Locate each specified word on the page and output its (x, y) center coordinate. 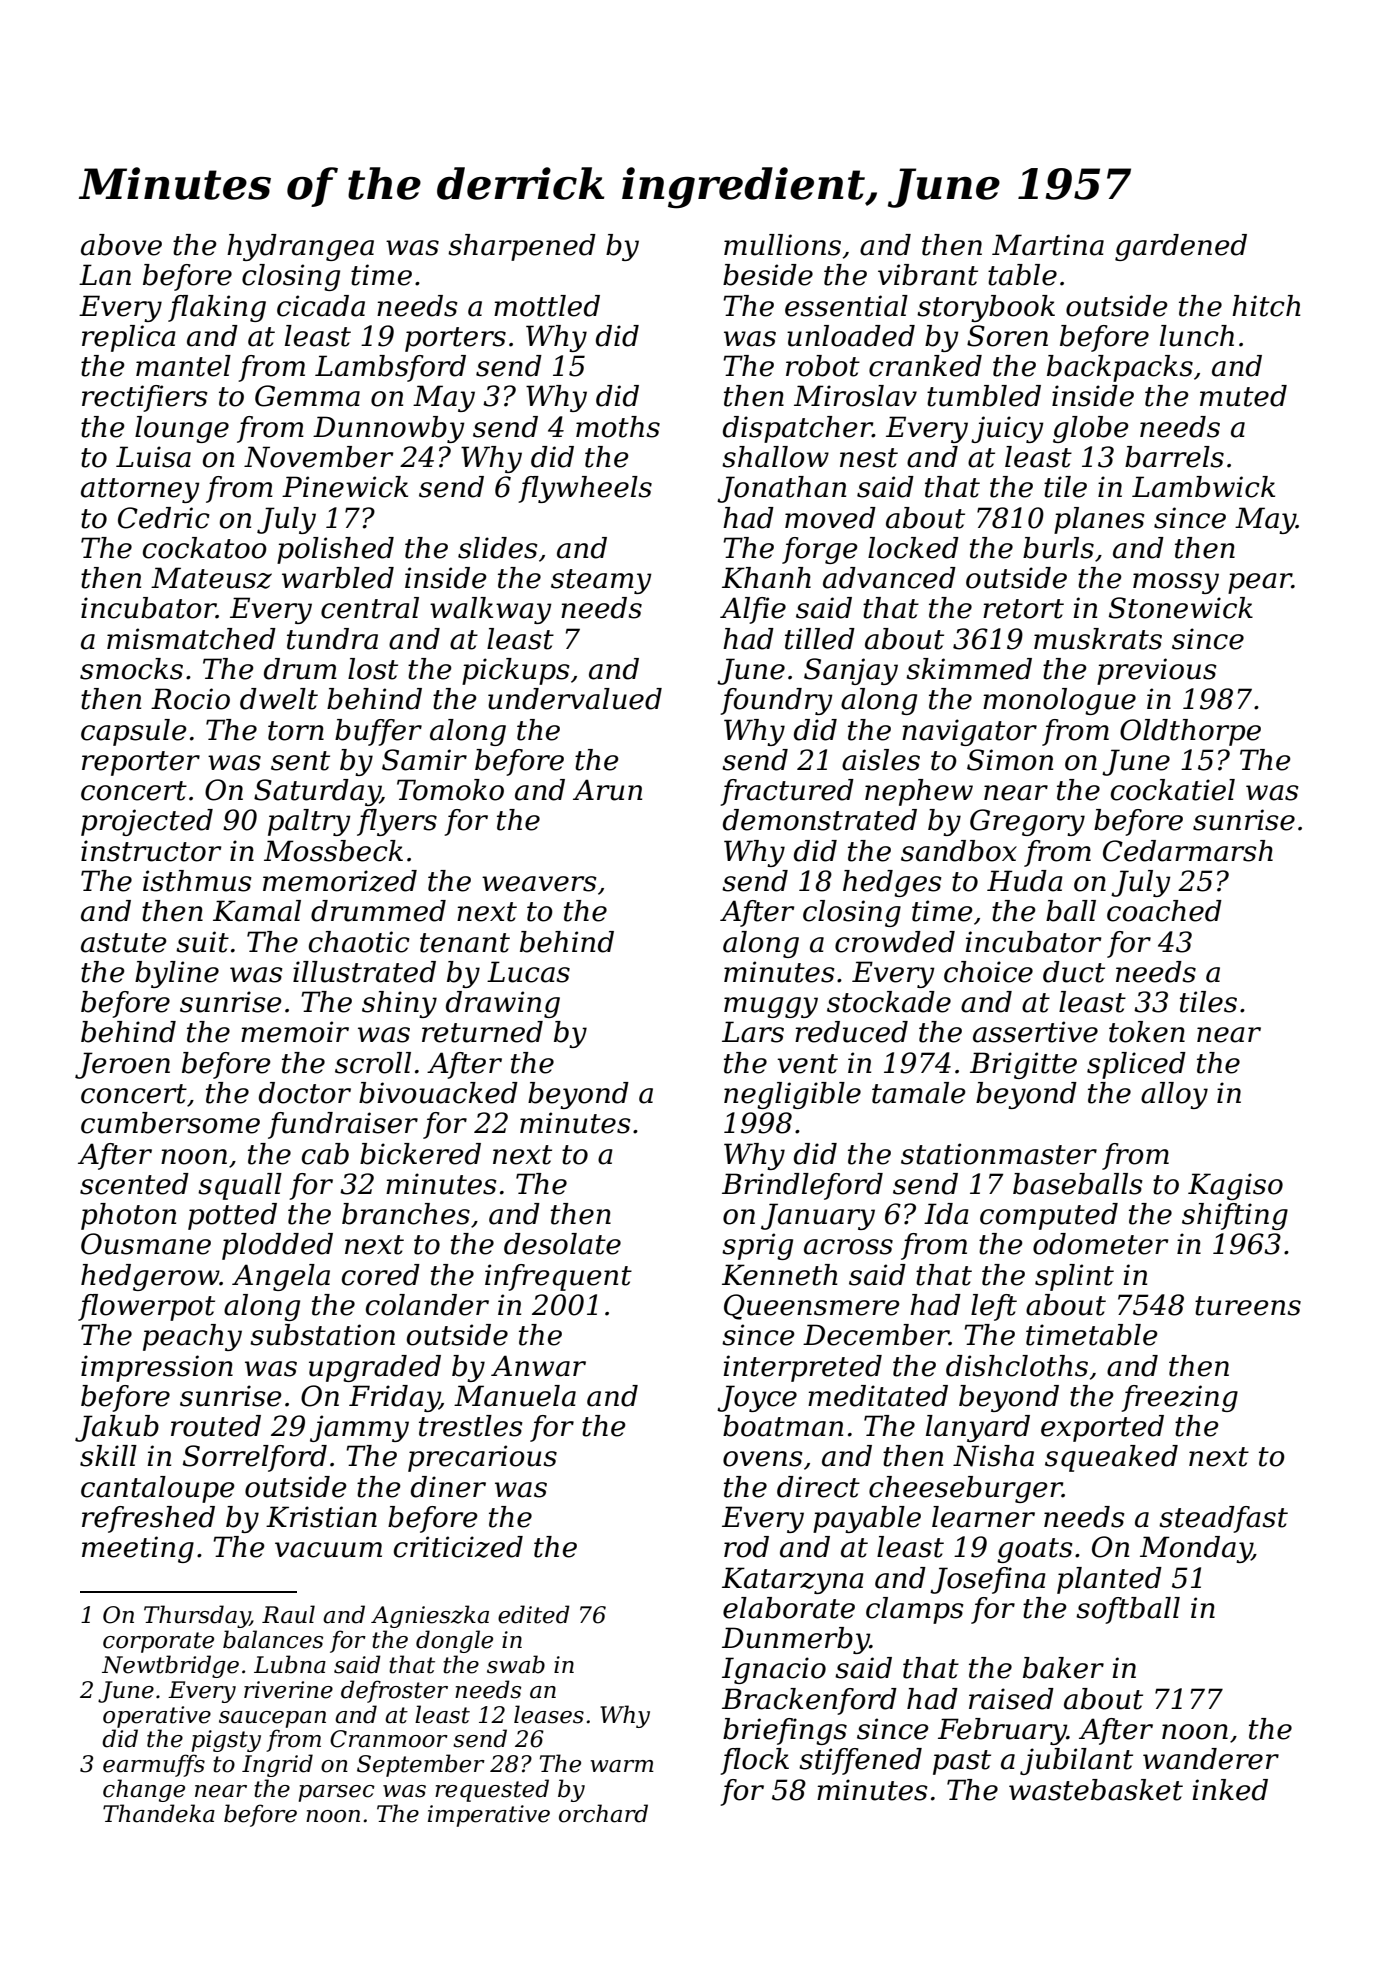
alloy (1174, 1095)
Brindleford (802, 1186)
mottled (547, 306)
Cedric (164, 518)
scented (134, 1184)
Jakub (117, 1428)
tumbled (984, 396)
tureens (1248, 1306)
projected (147, 822)
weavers (539, 884)
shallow (775, 457)
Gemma (307, 396)
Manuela (515, 1396)
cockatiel (1173, 790)
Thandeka (159, 1813)
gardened (1181, 247)
